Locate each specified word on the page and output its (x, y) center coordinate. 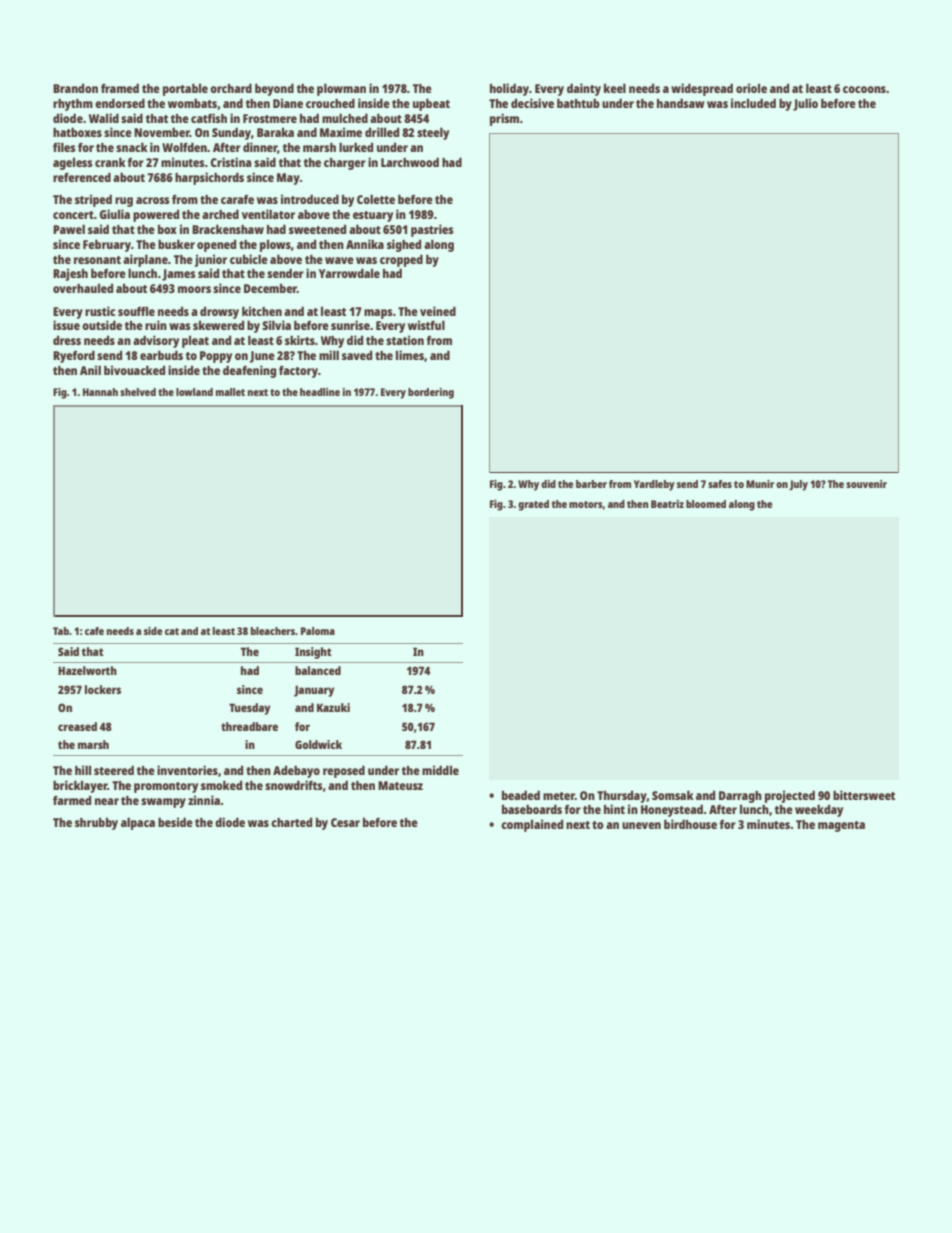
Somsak (673, 795)
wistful (426, 325)
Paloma (318, 631)
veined (438, 311)
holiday (509, 89)
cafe (94, 631)
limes (410, 355)
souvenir (866, 484)
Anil (90, 370)
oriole (751, 88)
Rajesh (70, 274)
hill (83, 770)
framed (120, 88)
